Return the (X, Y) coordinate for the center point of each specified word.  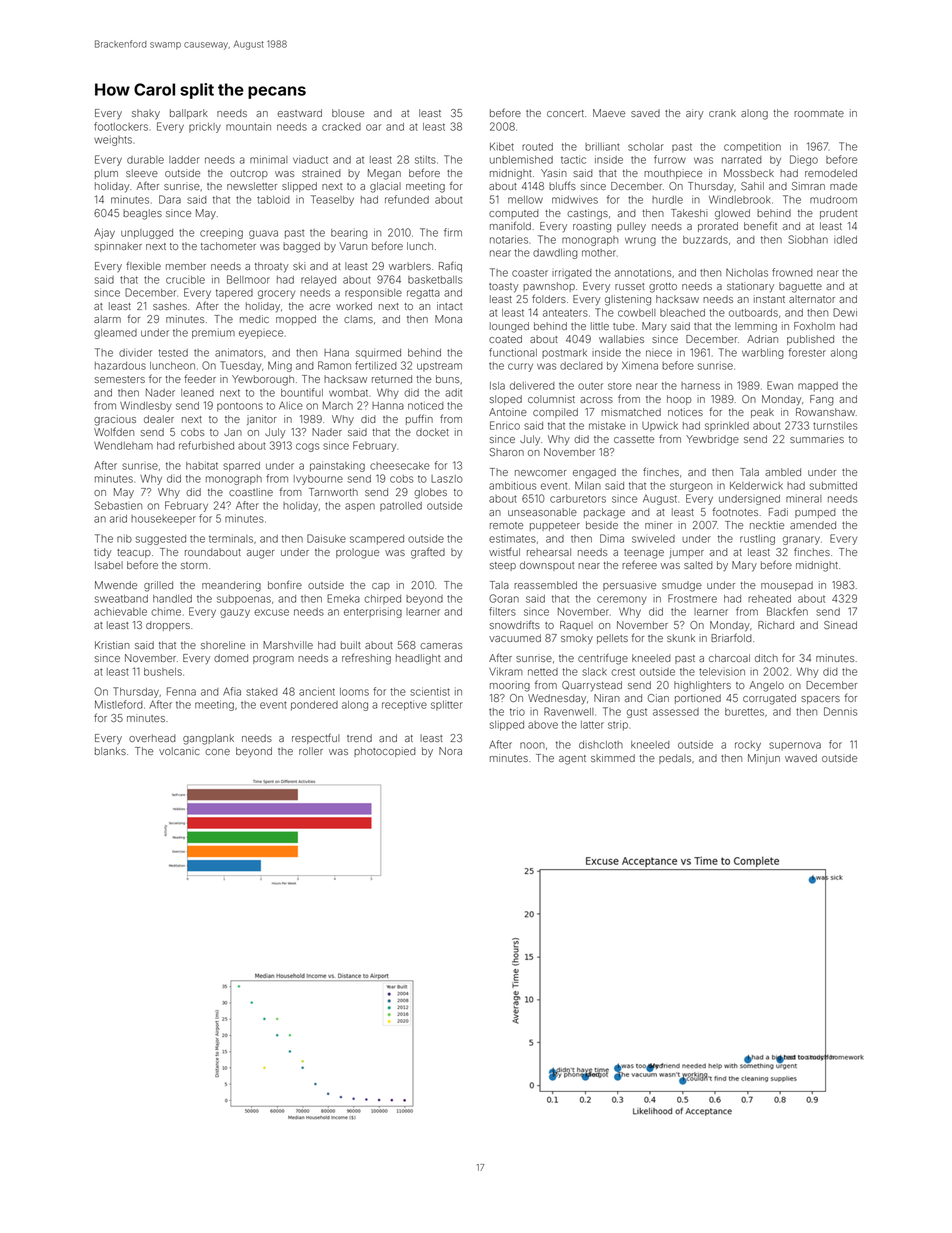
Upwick (660, 427)
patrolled (401, 507)
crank (722, 113)
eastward (299, 113)
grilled (158, 586)
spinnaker (118, 247)
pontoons (240, 407)
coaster (530, 273)
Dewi (845, 312)
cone (217, 752)
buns (448, 379)
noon (532, 745)
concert (565, 113)
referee (639, 564)
